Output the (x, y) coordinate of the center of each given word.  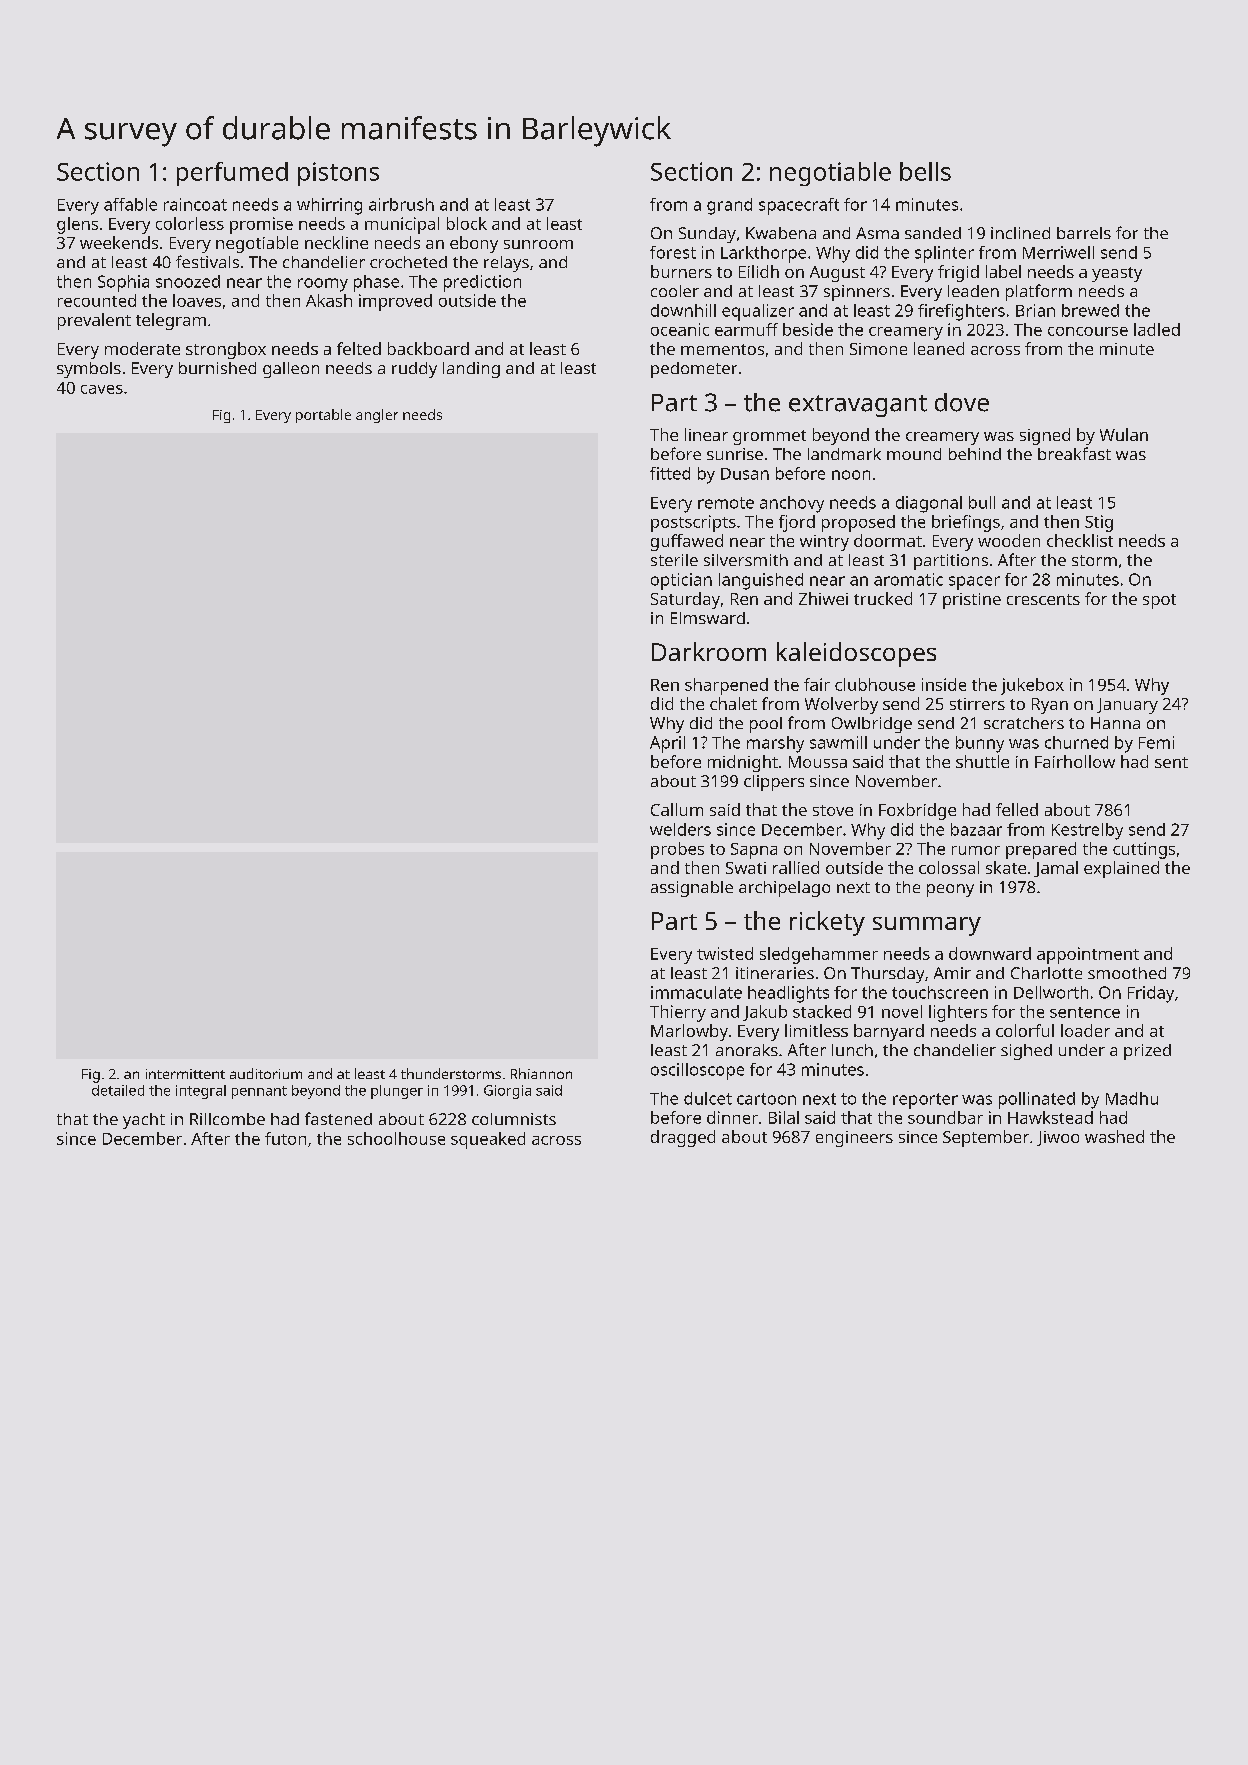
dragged (683, 1138)
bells (925, 171)
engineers (854, 1139)
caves (102, 389)
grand (729, 206)
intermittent (185, 1074)
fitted (670, 473)
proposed (858, 523)
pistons (338, 174)
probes (677, 850)
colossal (949, 867)
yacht (144, 1121)
